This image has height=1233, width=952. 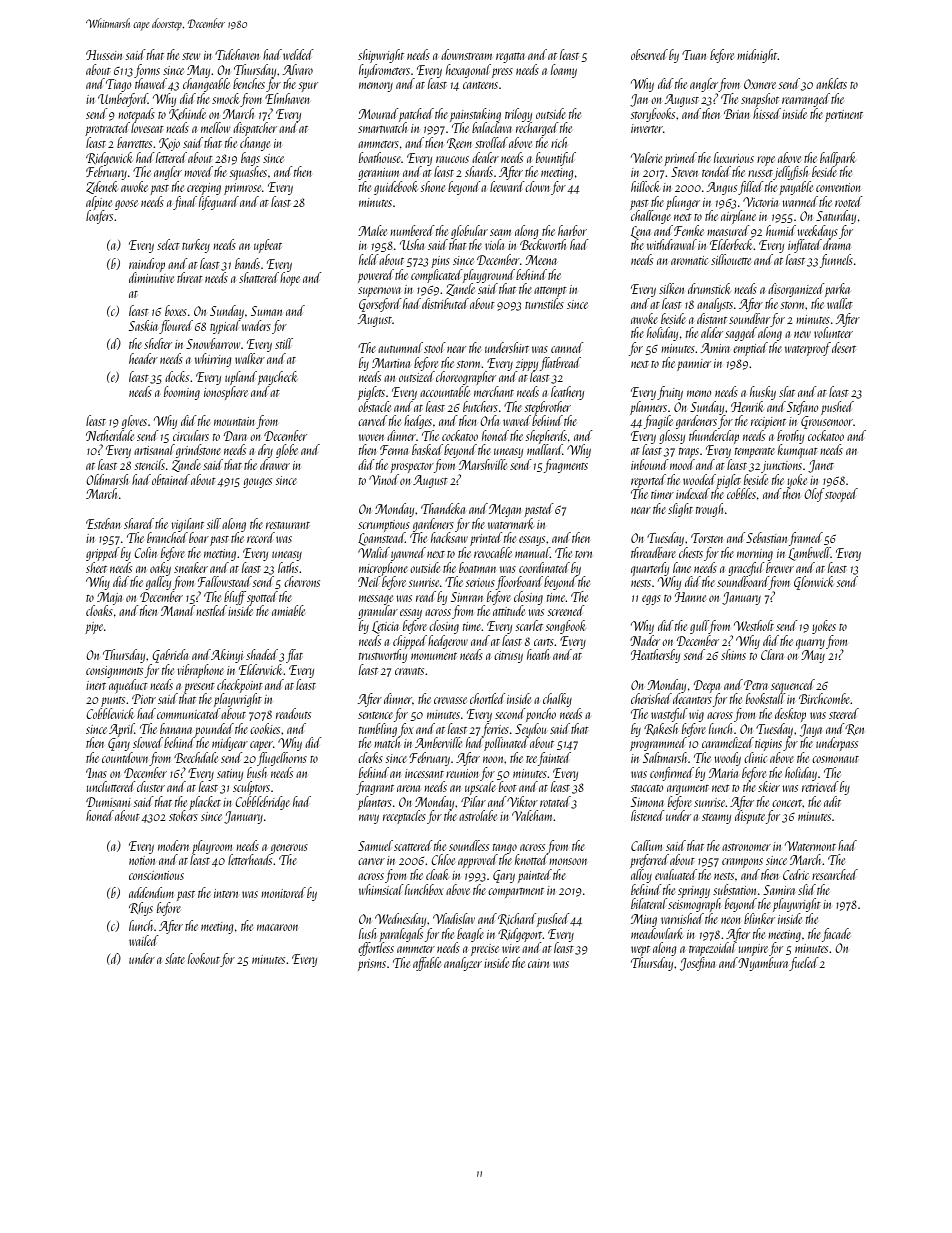 What do you see at coordinates (387, 742) in the image?
I see `match` at bounding box center [387, 742].
